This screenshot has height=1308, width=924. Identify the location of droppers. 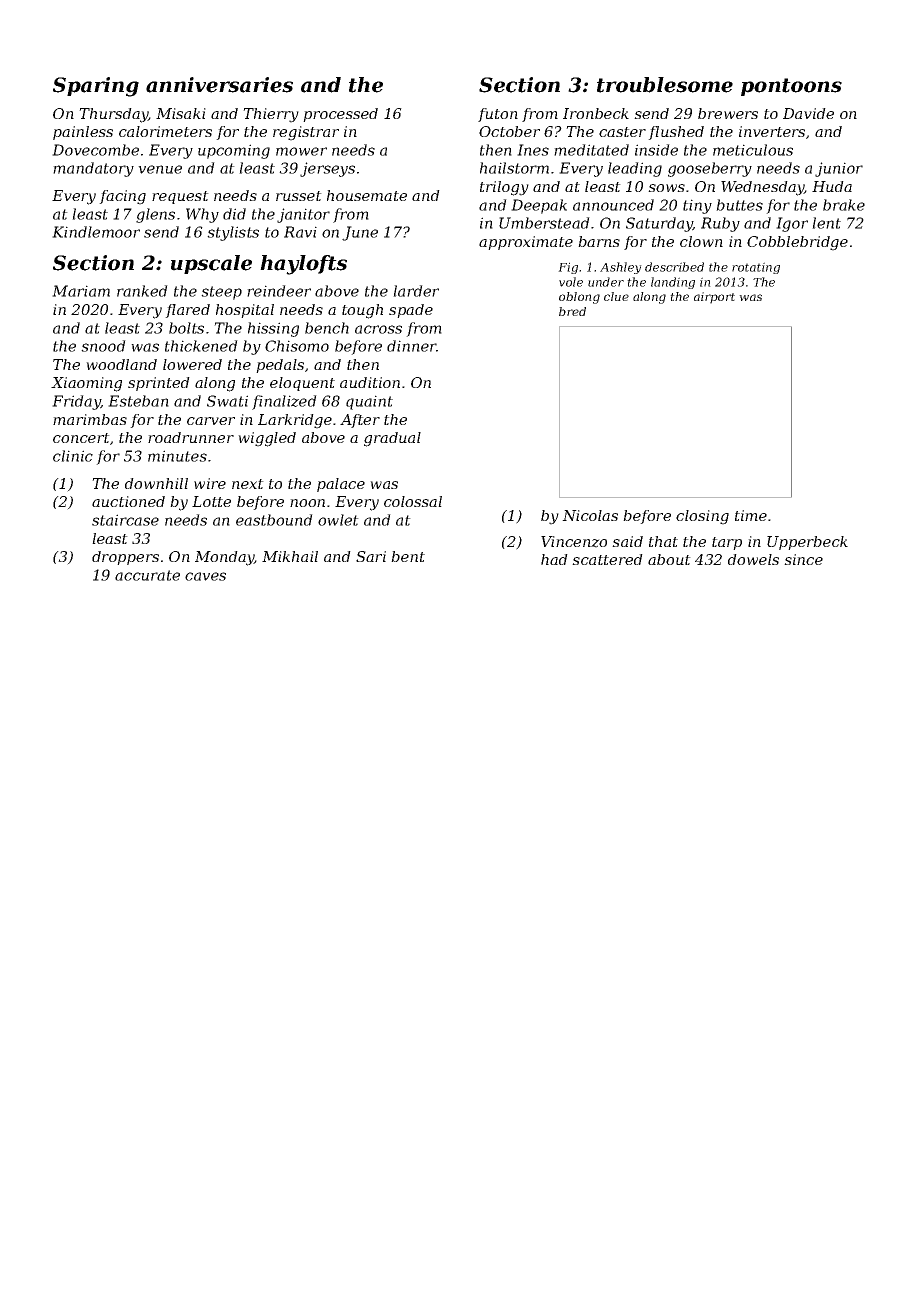
(125, 558).
